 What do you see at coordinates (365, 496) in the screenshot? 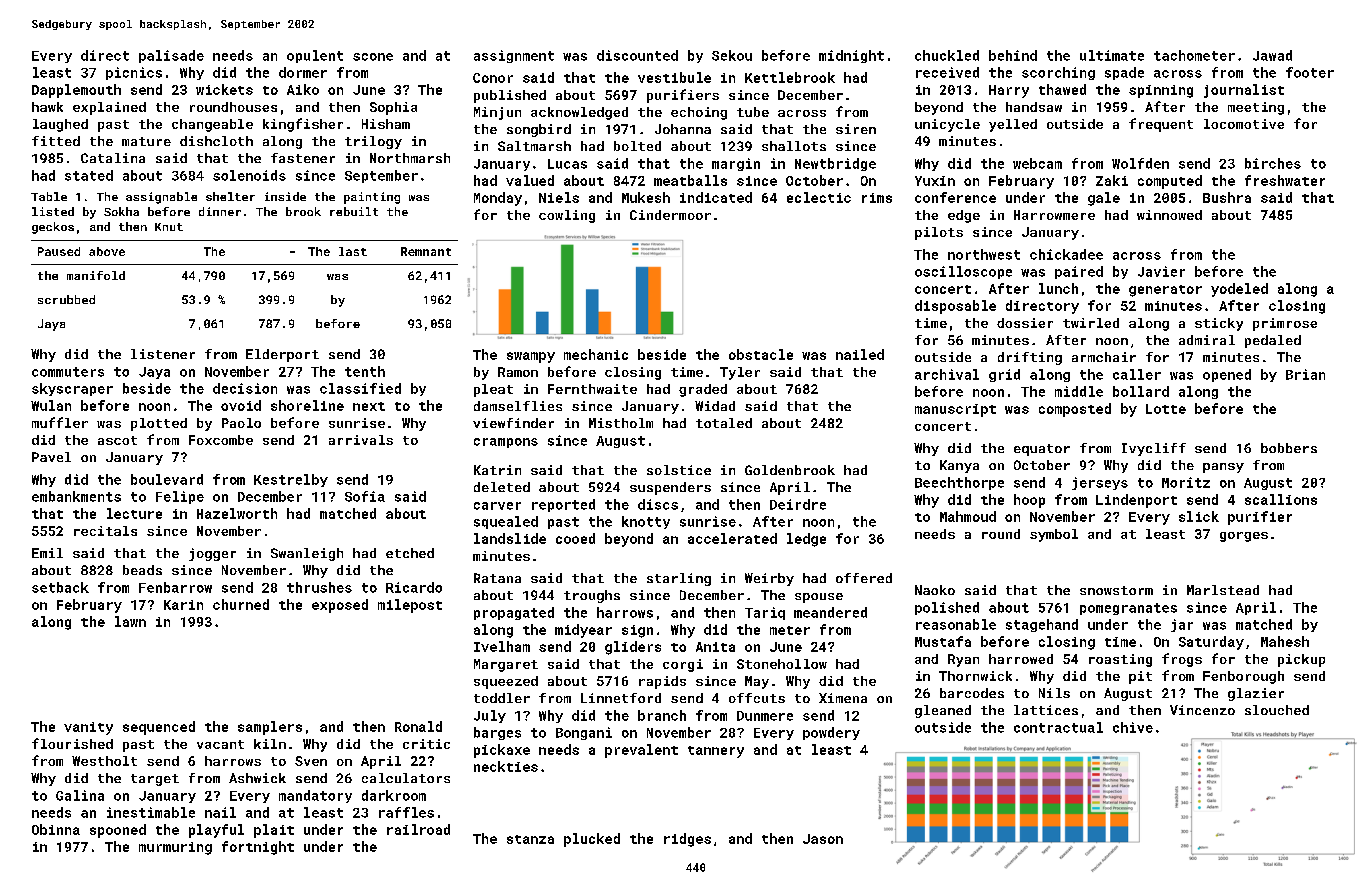
I see `Sofia` at bounding box center [365, 496].
